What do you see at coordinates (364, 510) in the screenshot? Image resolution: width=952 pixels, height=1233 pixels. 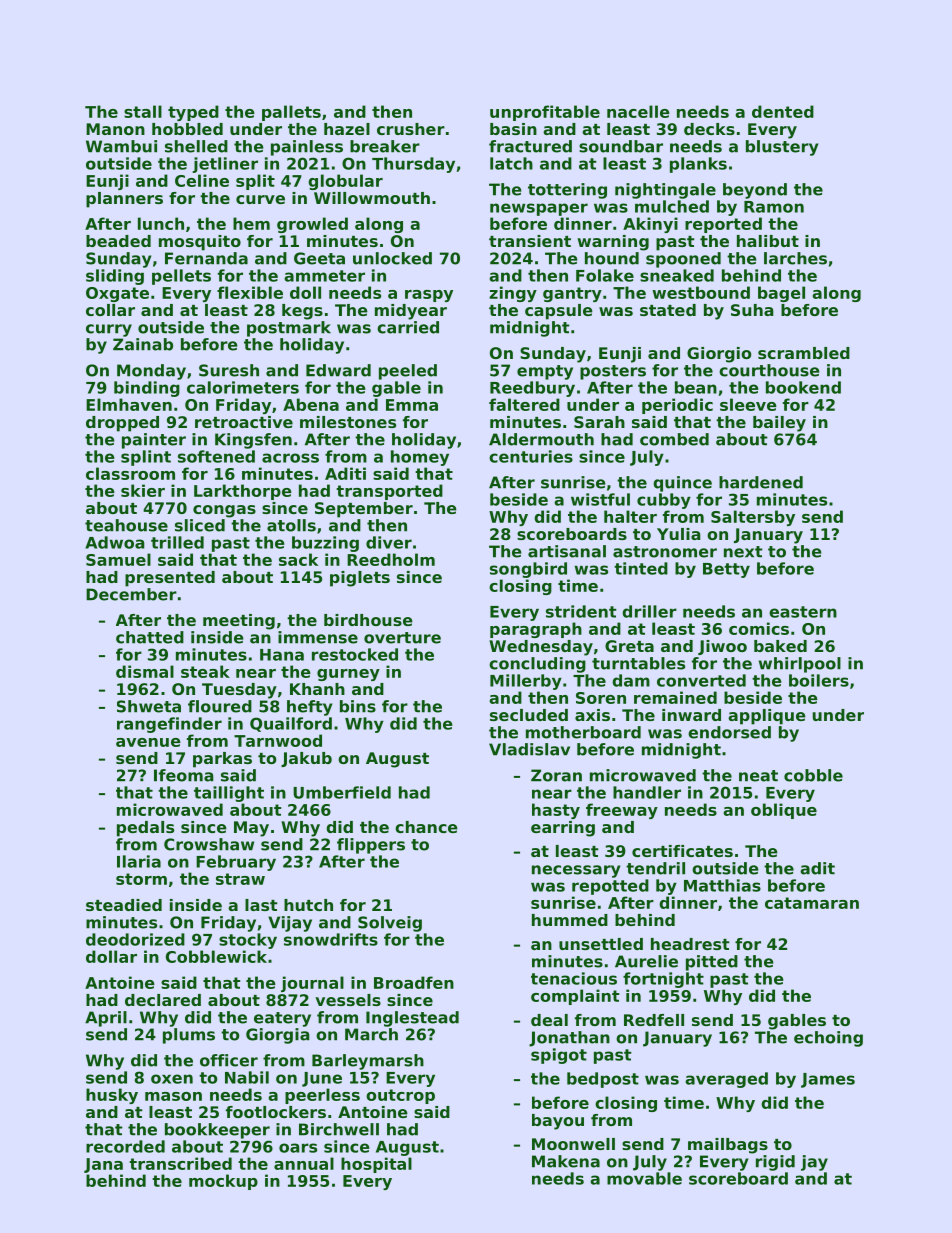 I see `September` at bounding box center [364, 510].
